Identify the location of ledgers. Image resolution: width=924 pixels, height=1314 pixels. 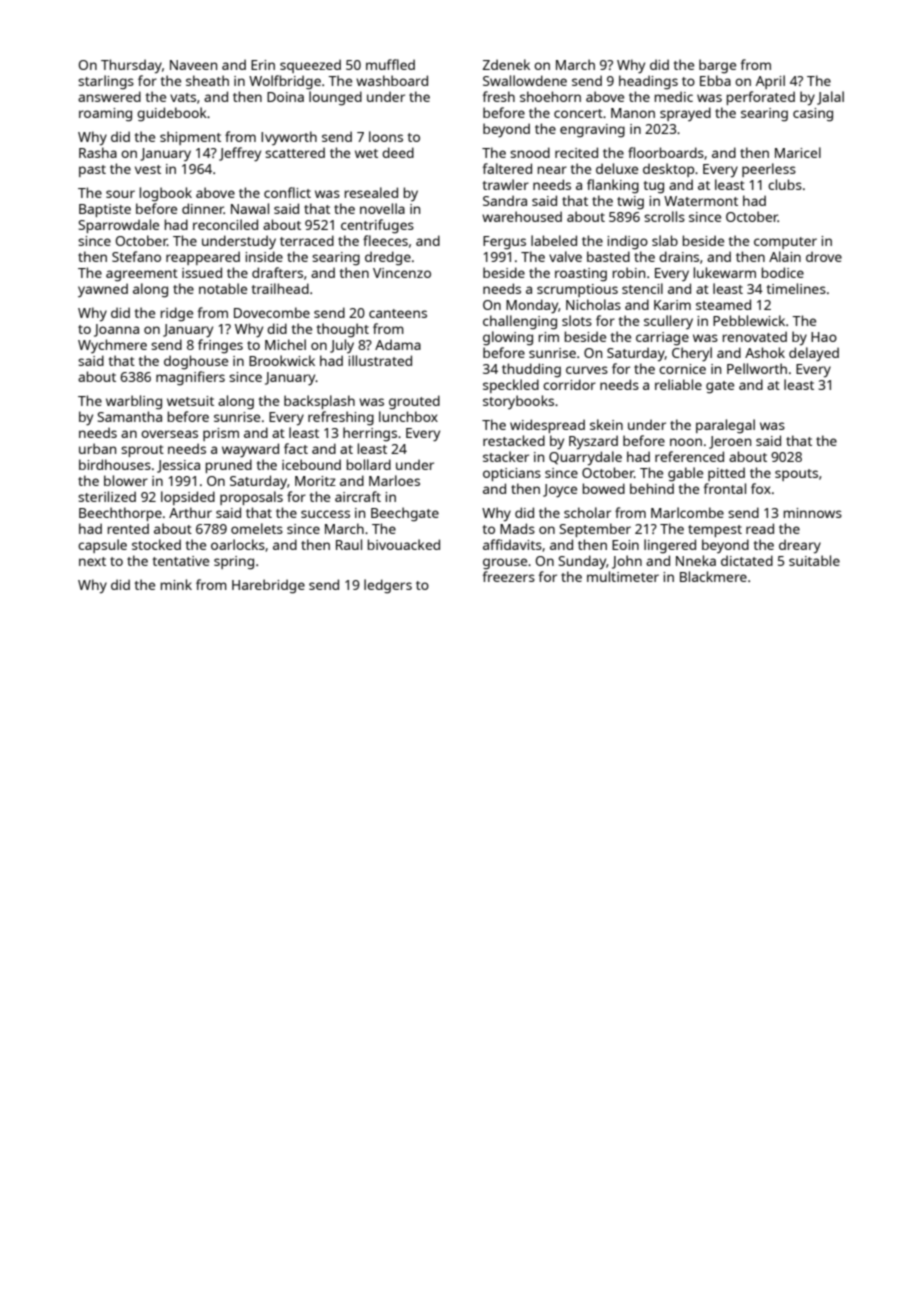
(388, 586).
